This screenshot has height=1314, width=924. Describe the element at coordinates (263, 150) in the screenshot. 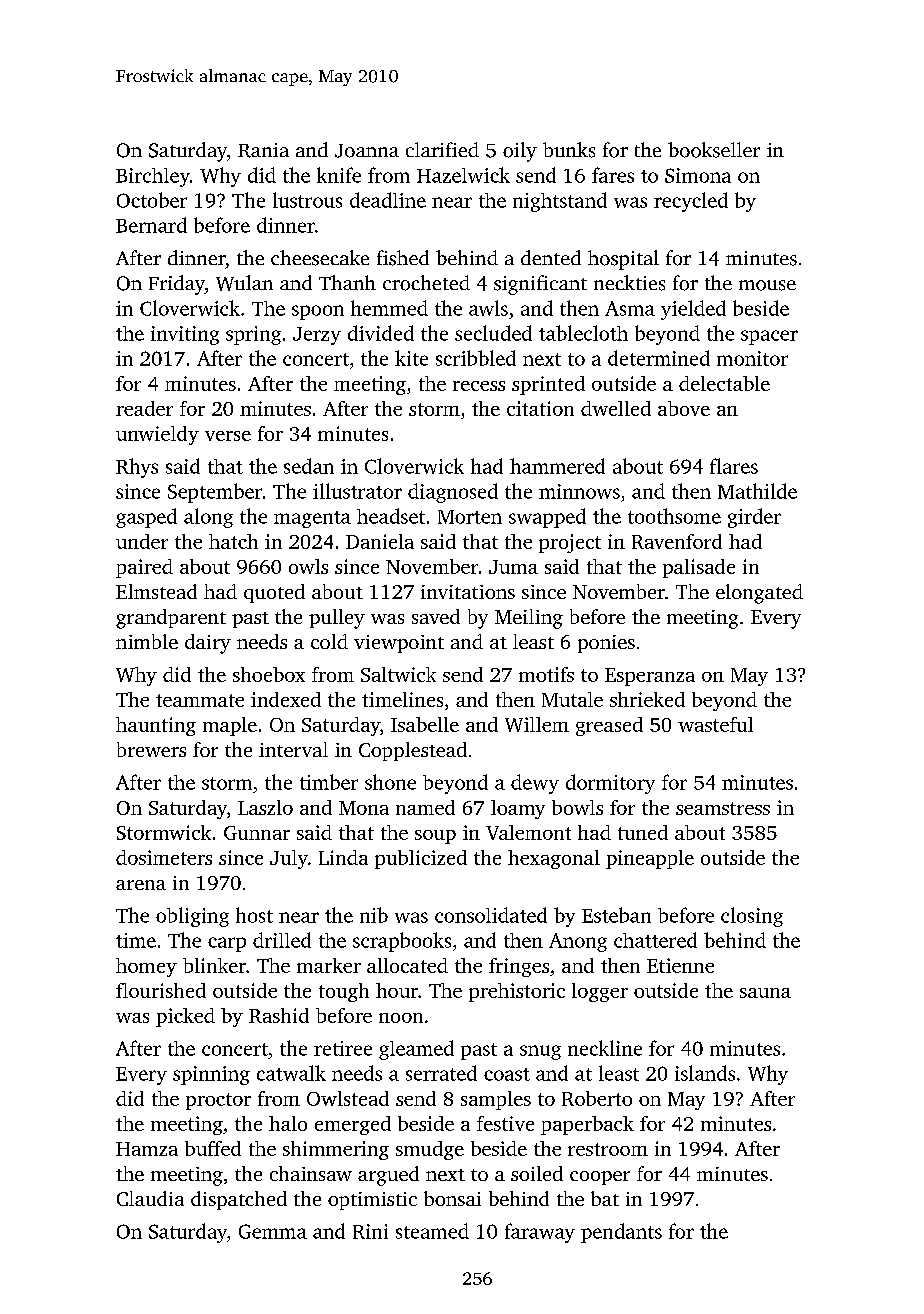

I see `Rania` at that location.
